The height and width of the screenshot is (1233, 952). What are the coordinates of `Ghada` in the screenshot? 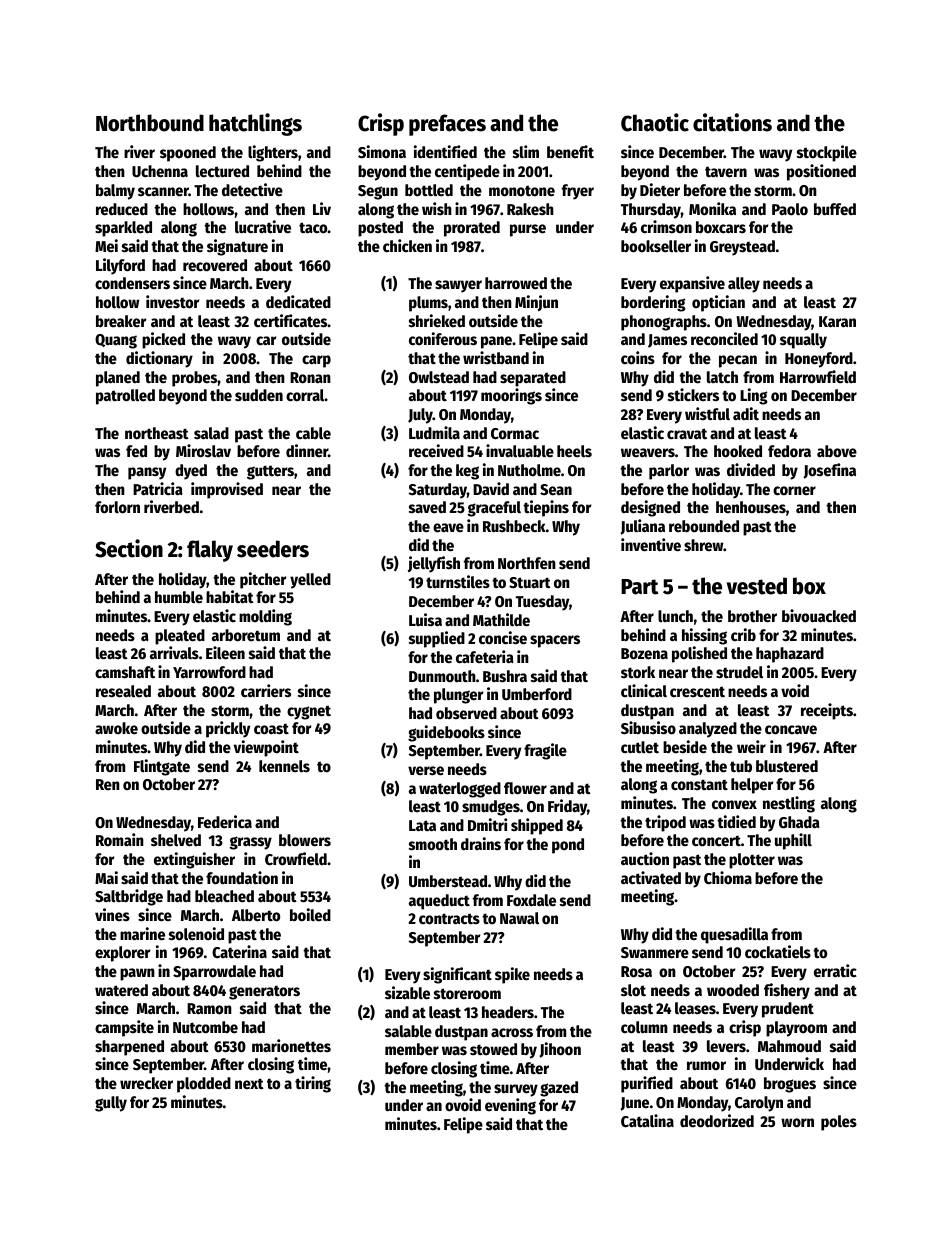 It's located at (799, 822).
